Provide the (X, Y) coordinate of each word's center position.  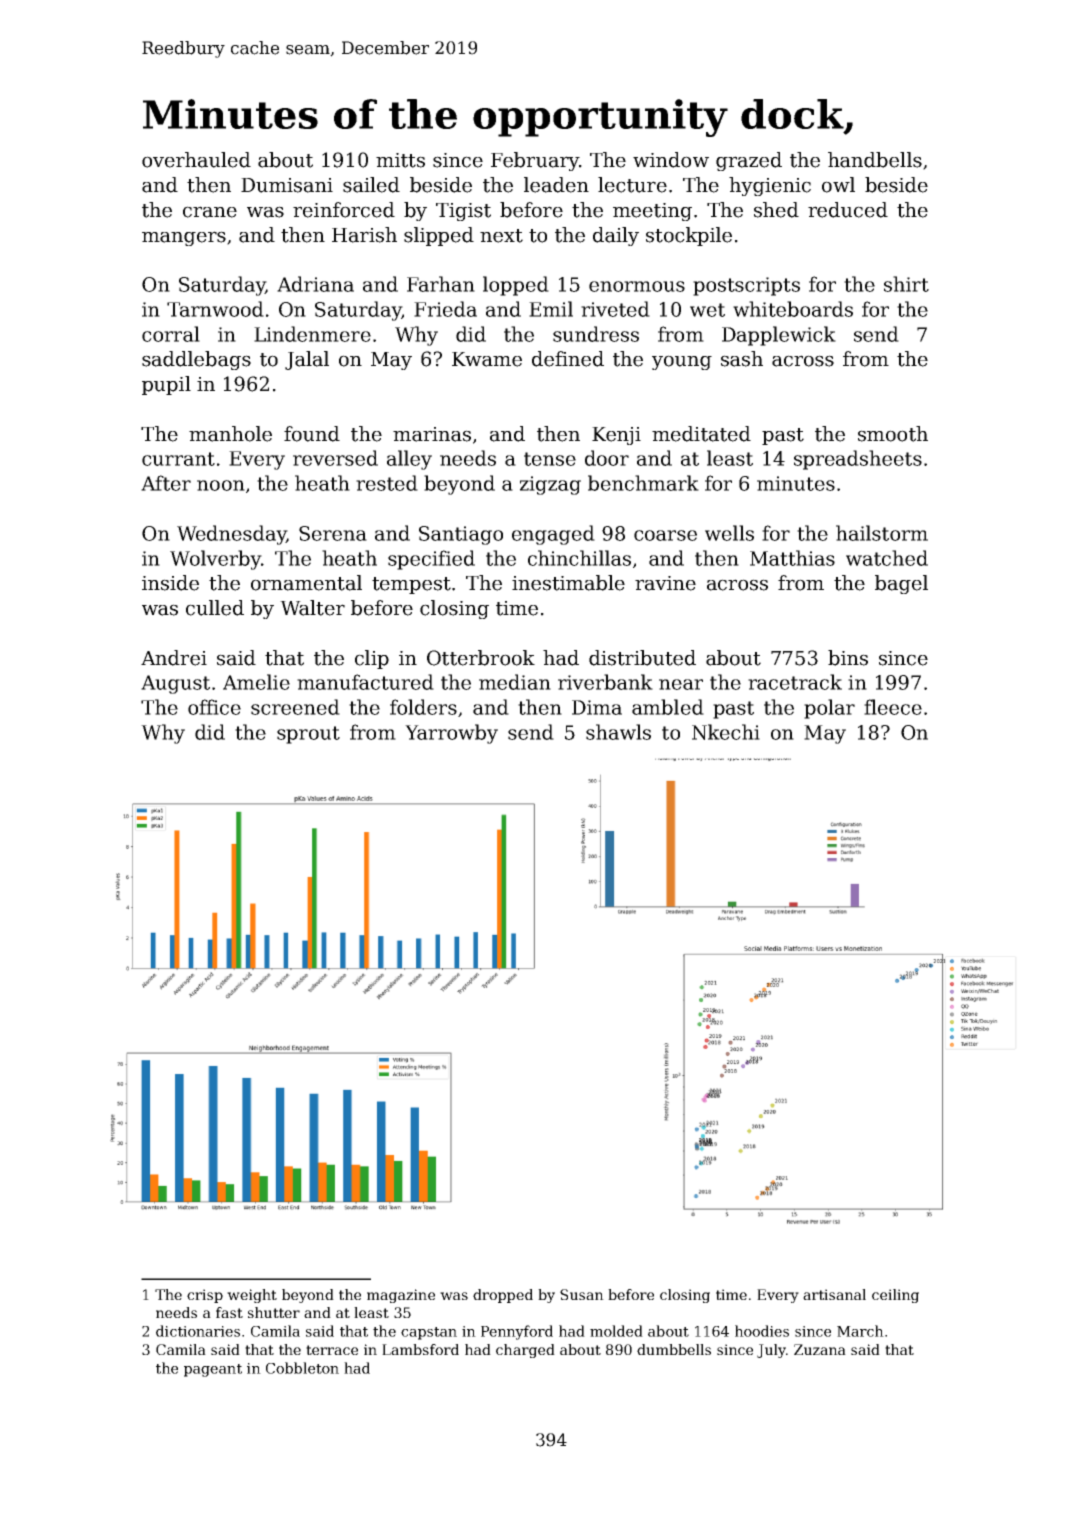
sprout (308, 735)
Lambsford (420, 1349)
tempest (411, 585)
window (671, 160)
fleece (893, 707)
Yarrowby (451, 734)
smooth (893, 434)
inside (170, 583)
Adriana (315, 284)
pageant (213, 1370)
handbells (875, 160)
